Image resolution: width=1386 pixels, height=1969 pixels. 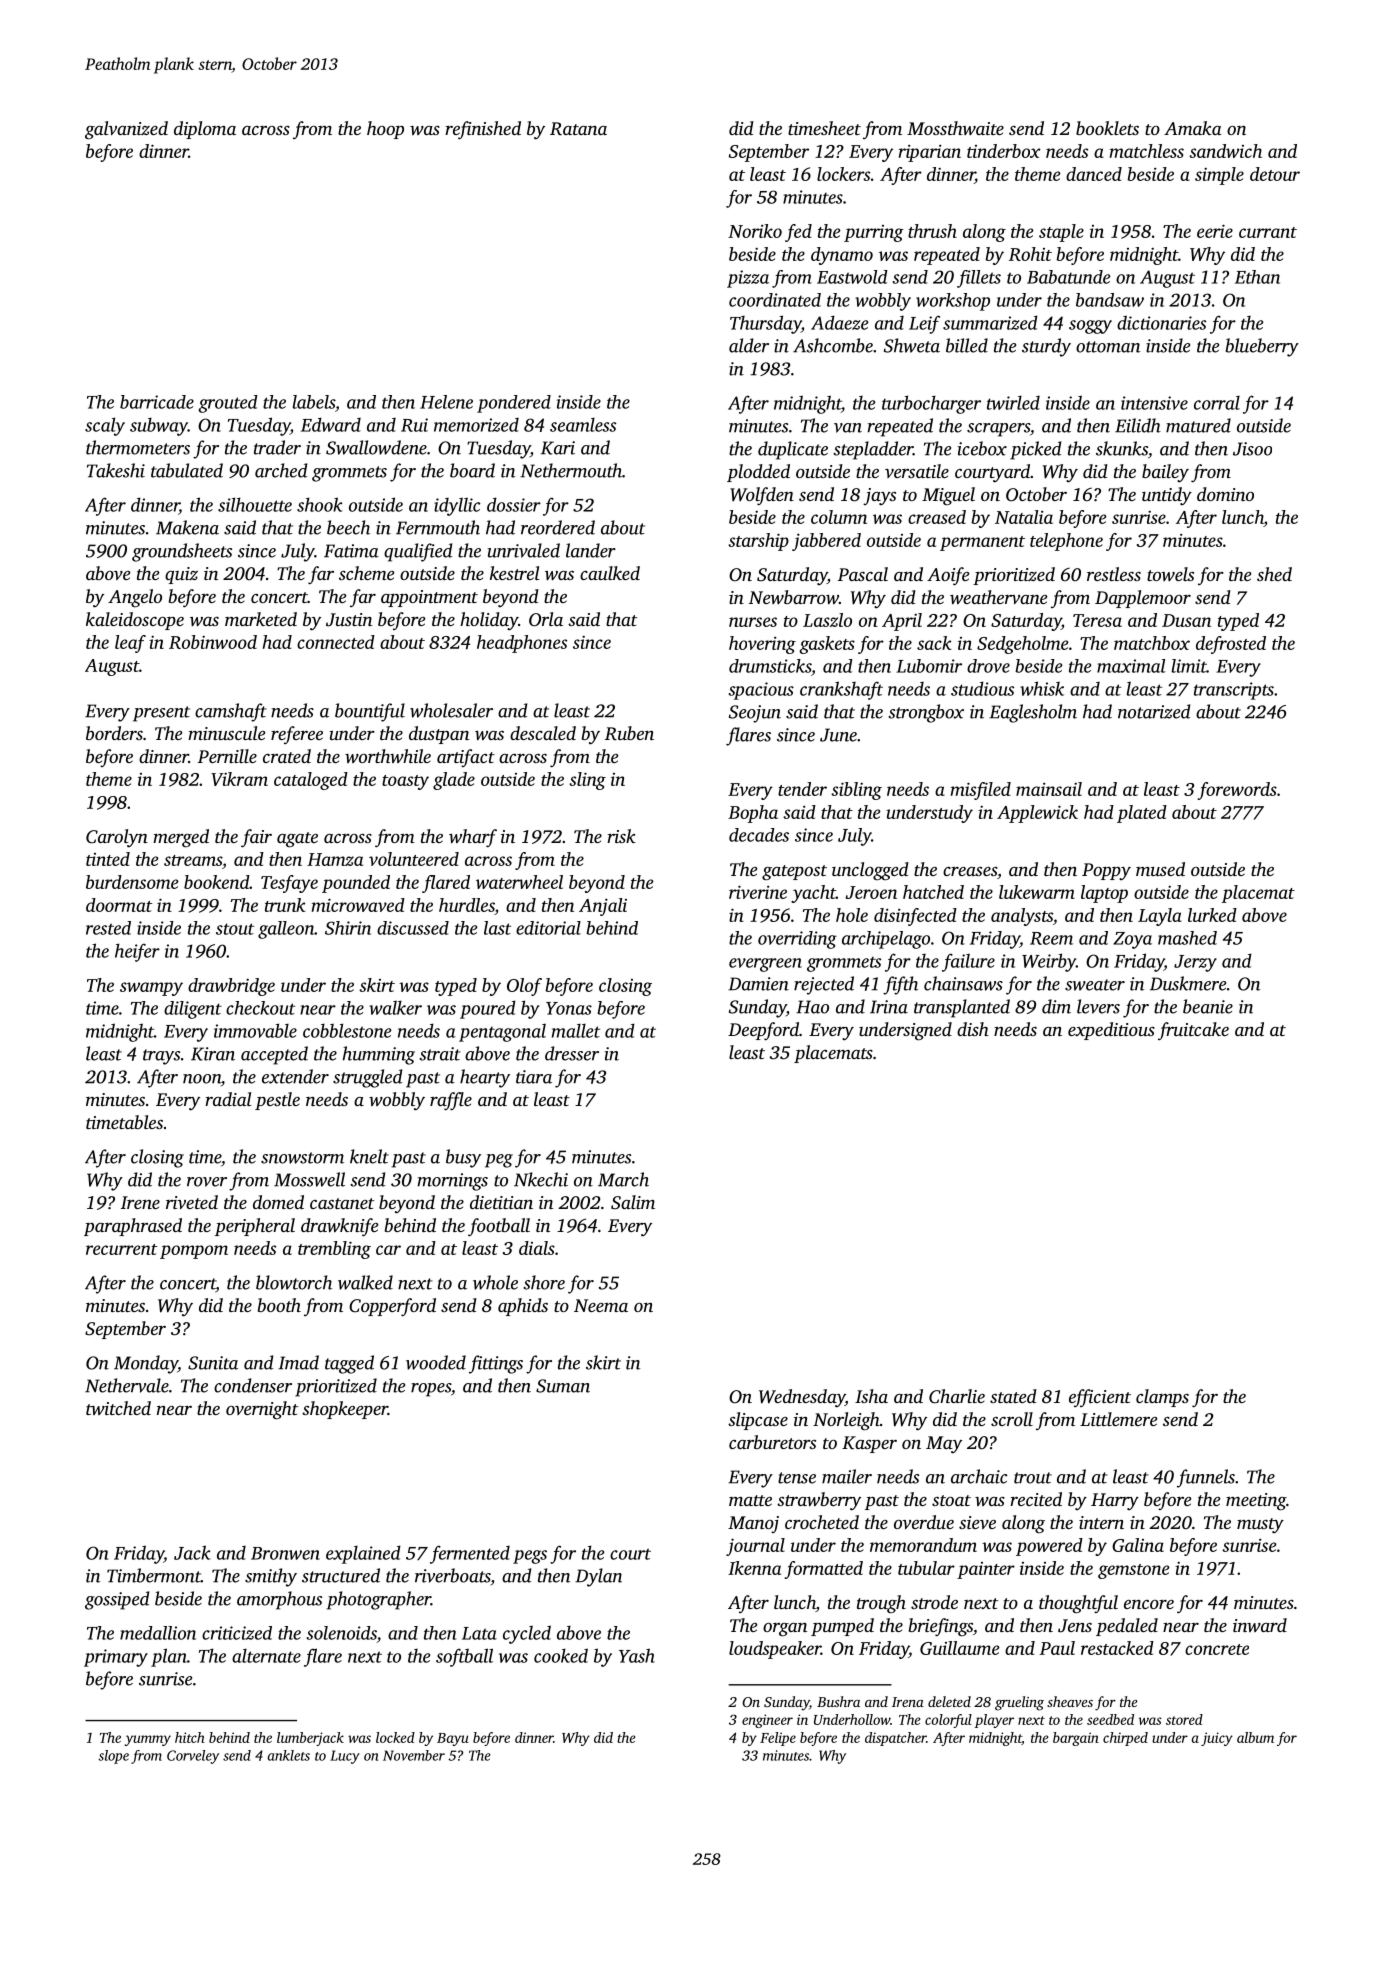 What do you see at coordinates (489, 621) in the screenshot?
I see `holiday` at bounding box center [489, 621].
